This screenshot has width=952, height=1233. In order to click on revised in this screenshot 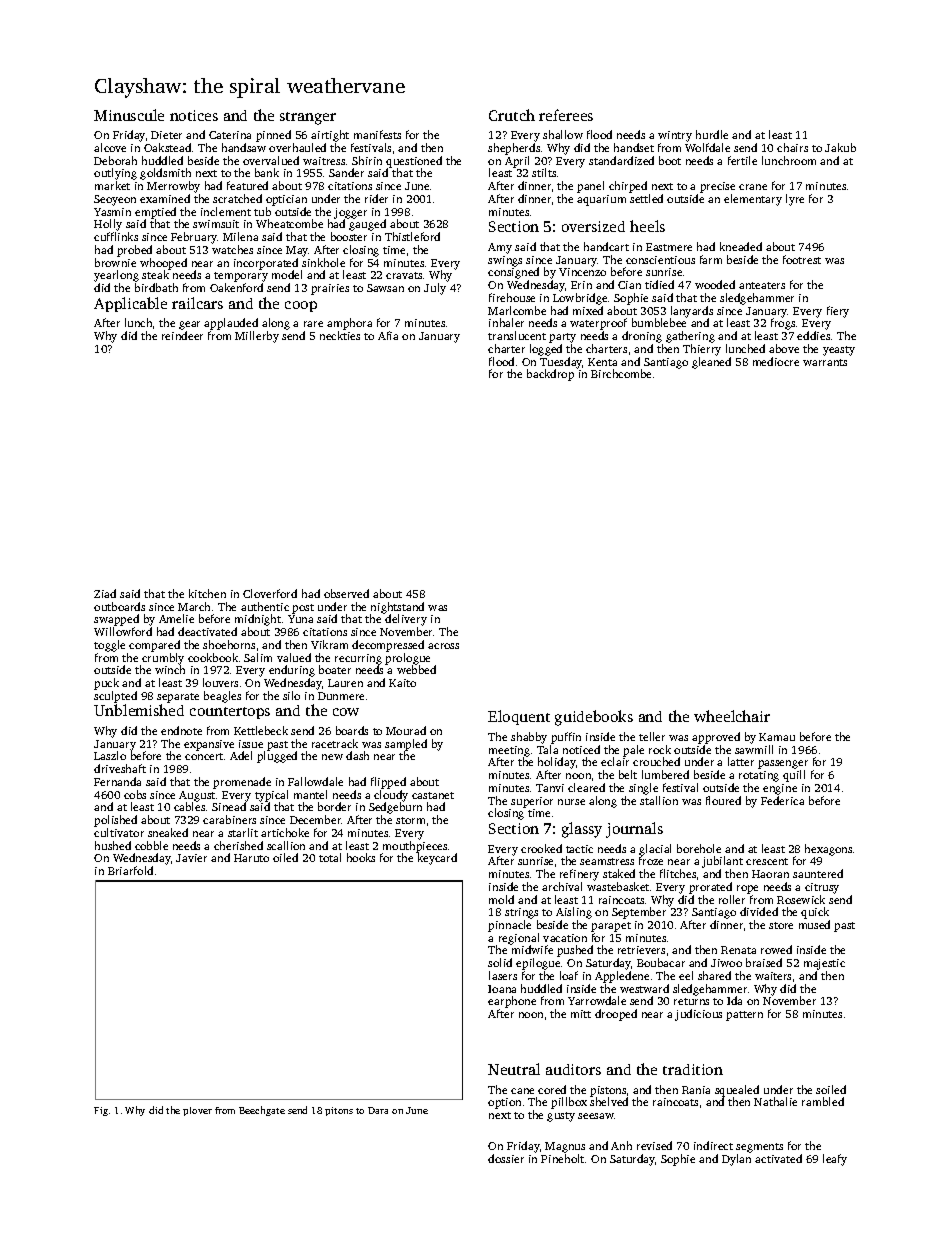, I will do `click(654, 1145)`.
